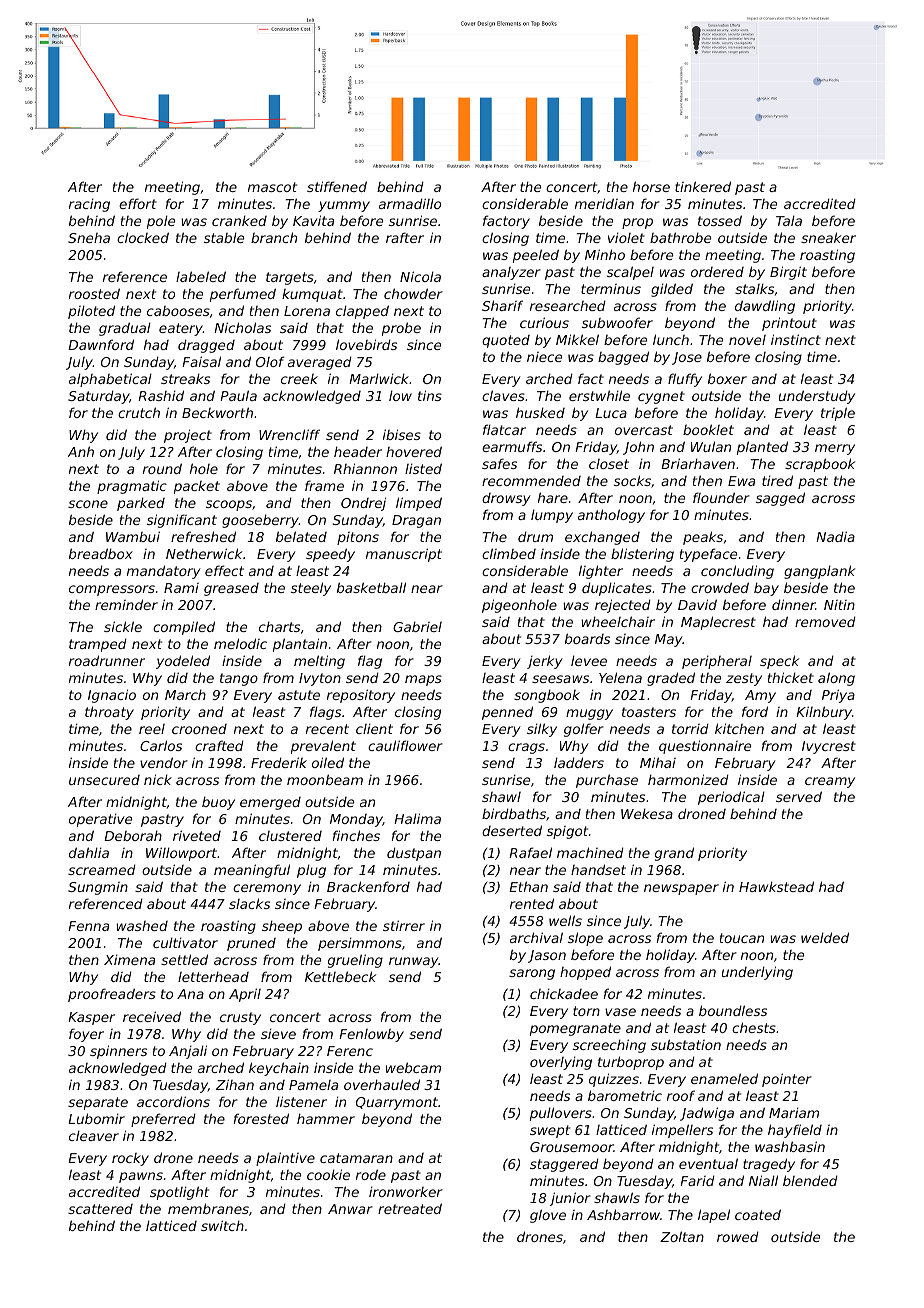 Image resolution: width=924 pixels, height=1308 pixels. Describe the element at coordinates (762, 448) in the page. I see `planted` at that location.
